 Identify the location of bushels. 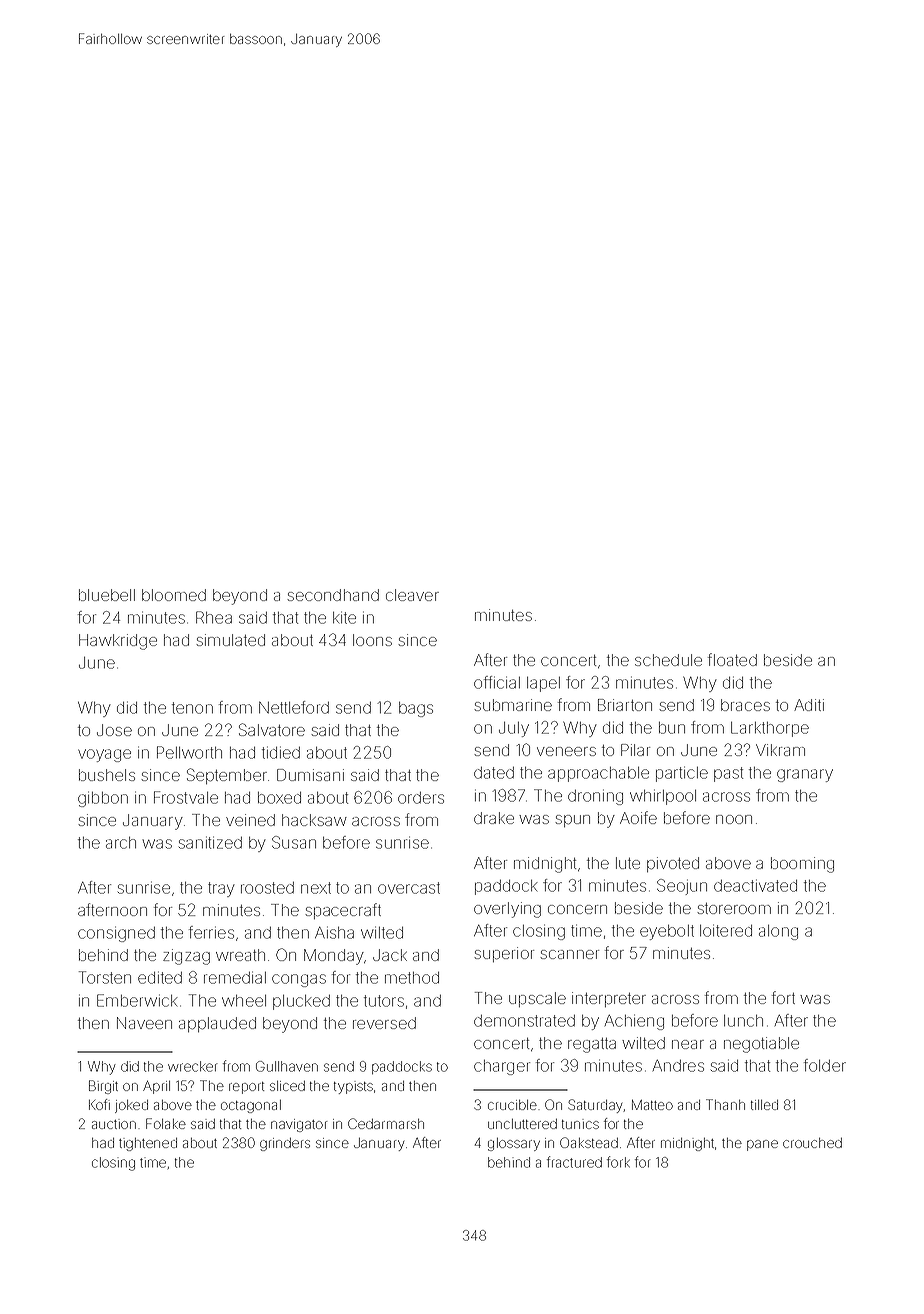
(107, 775).
